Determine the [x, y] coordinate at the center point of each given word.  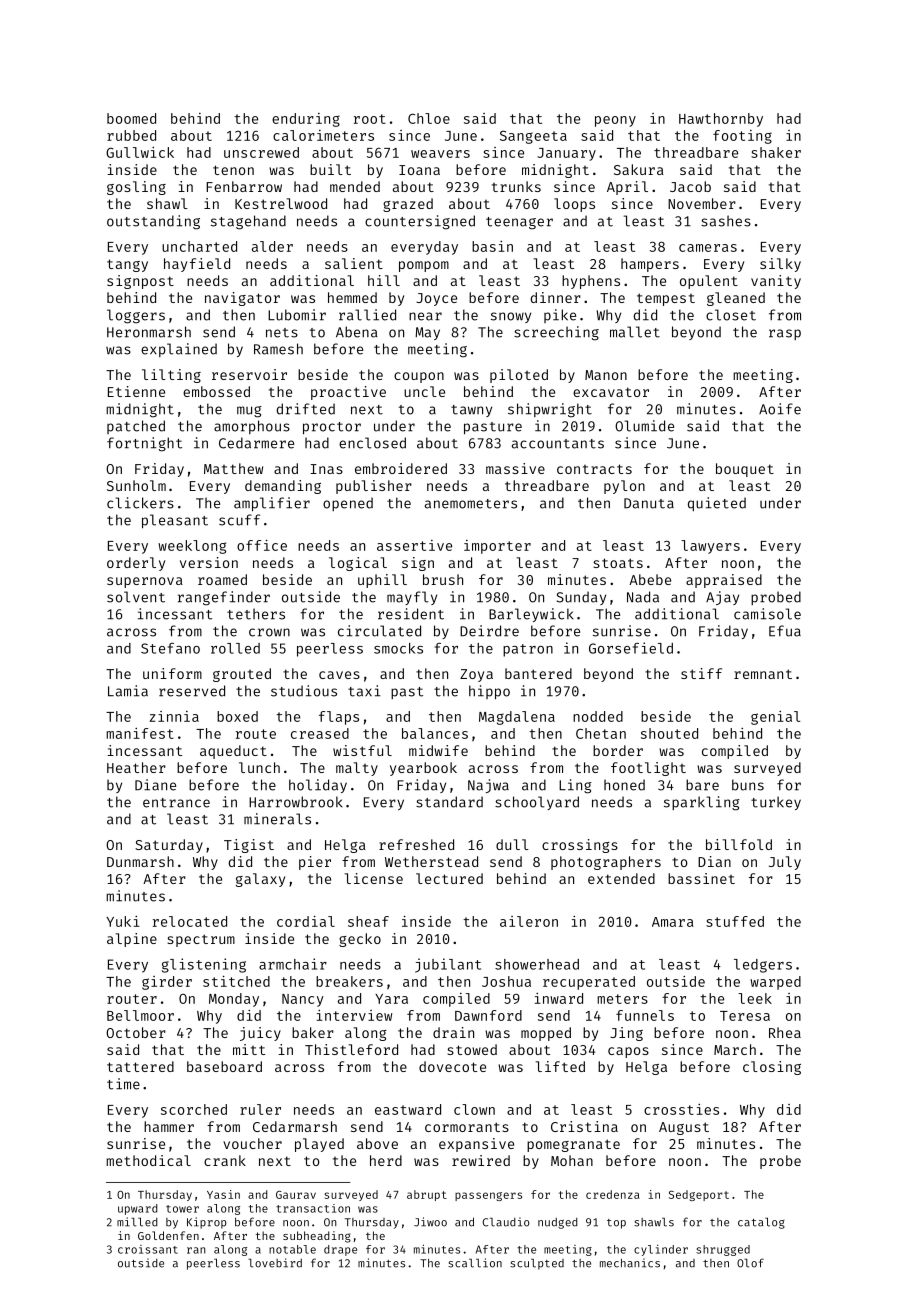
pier [315, 863]
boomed [131, 118]
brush [443, 579]
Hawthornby [721, 120]
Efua [785, 631]
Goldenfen [168, 1235]
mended [355, 186]
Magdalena [517, 718]
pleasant [175, 521]
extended [621, 878]
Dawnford [488, 1015]
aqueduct [233, 752]
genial [775, 718]
